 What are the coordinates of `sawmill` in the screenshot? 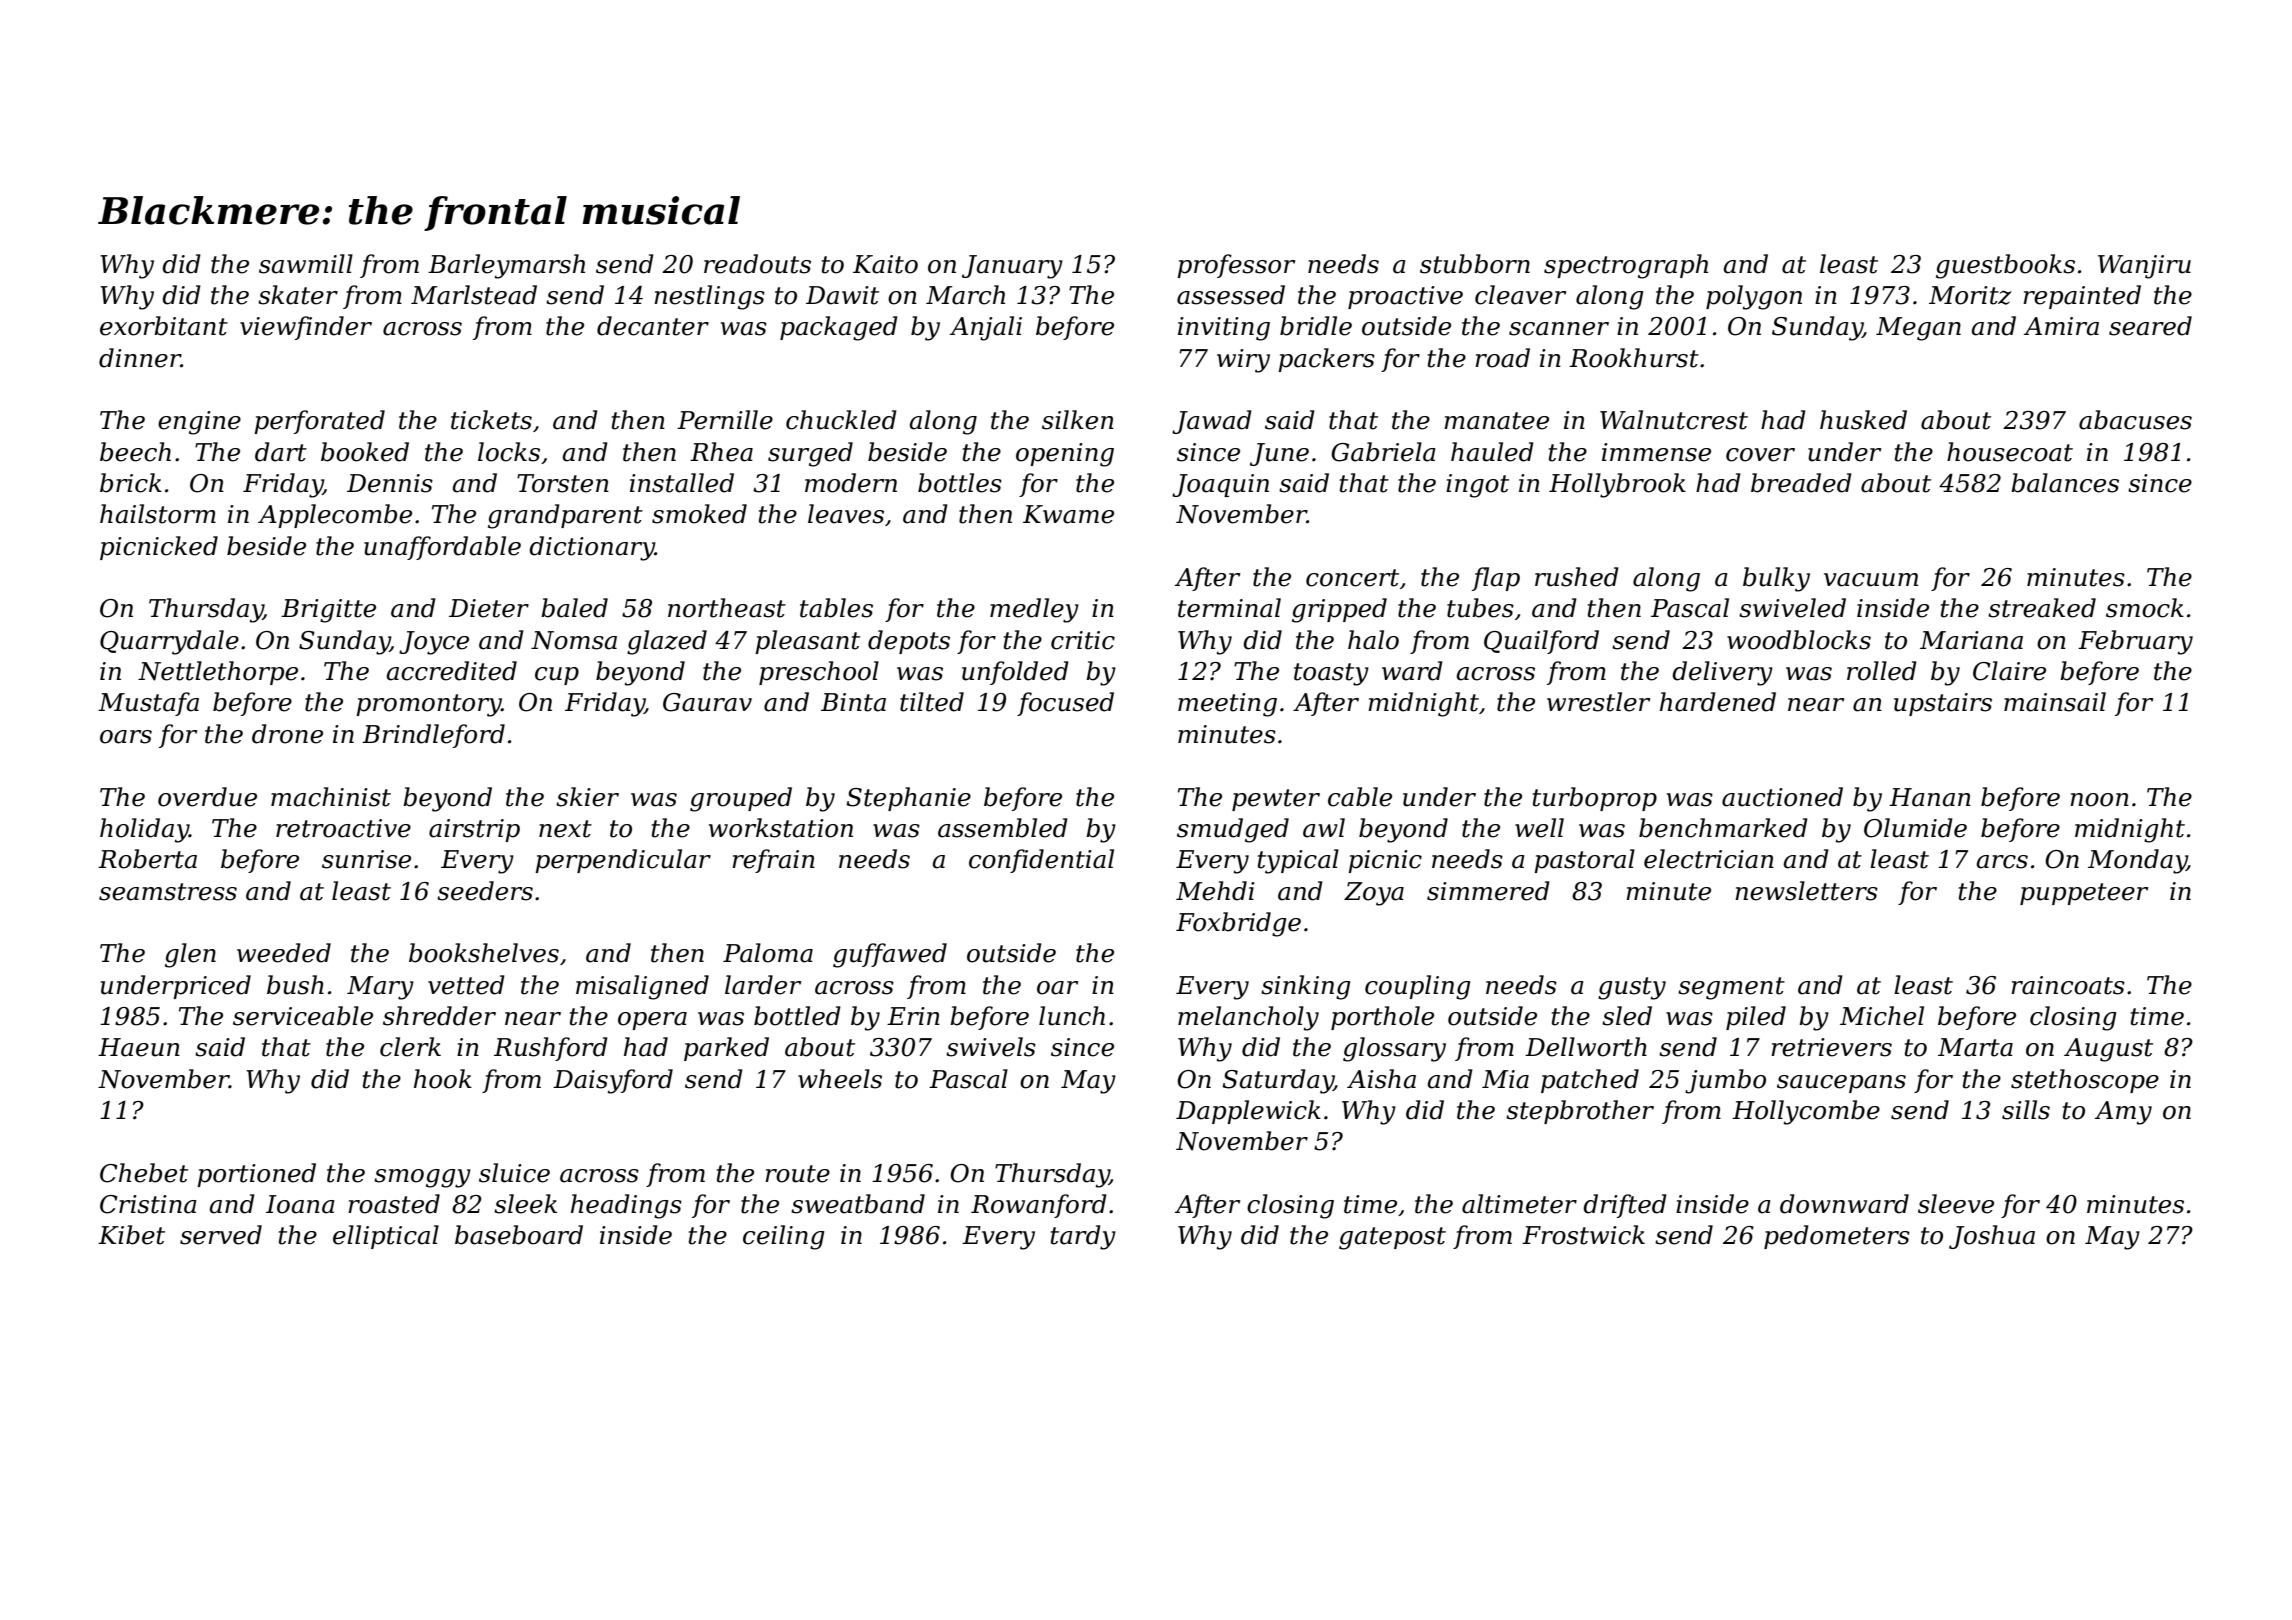 It's located at (306, 264).
